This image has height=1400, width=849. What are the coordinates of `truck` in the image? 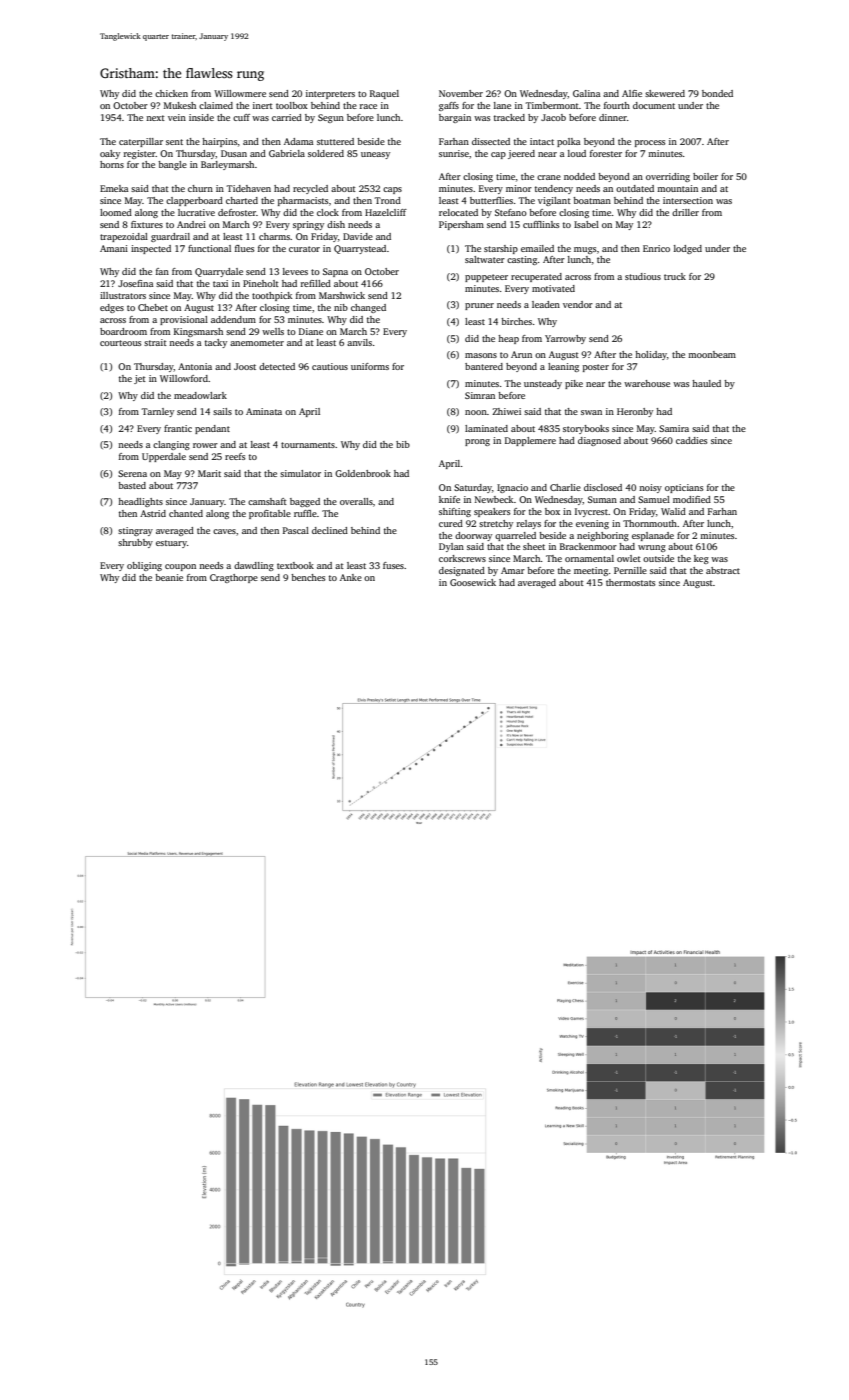 It's located at (675, 276).
